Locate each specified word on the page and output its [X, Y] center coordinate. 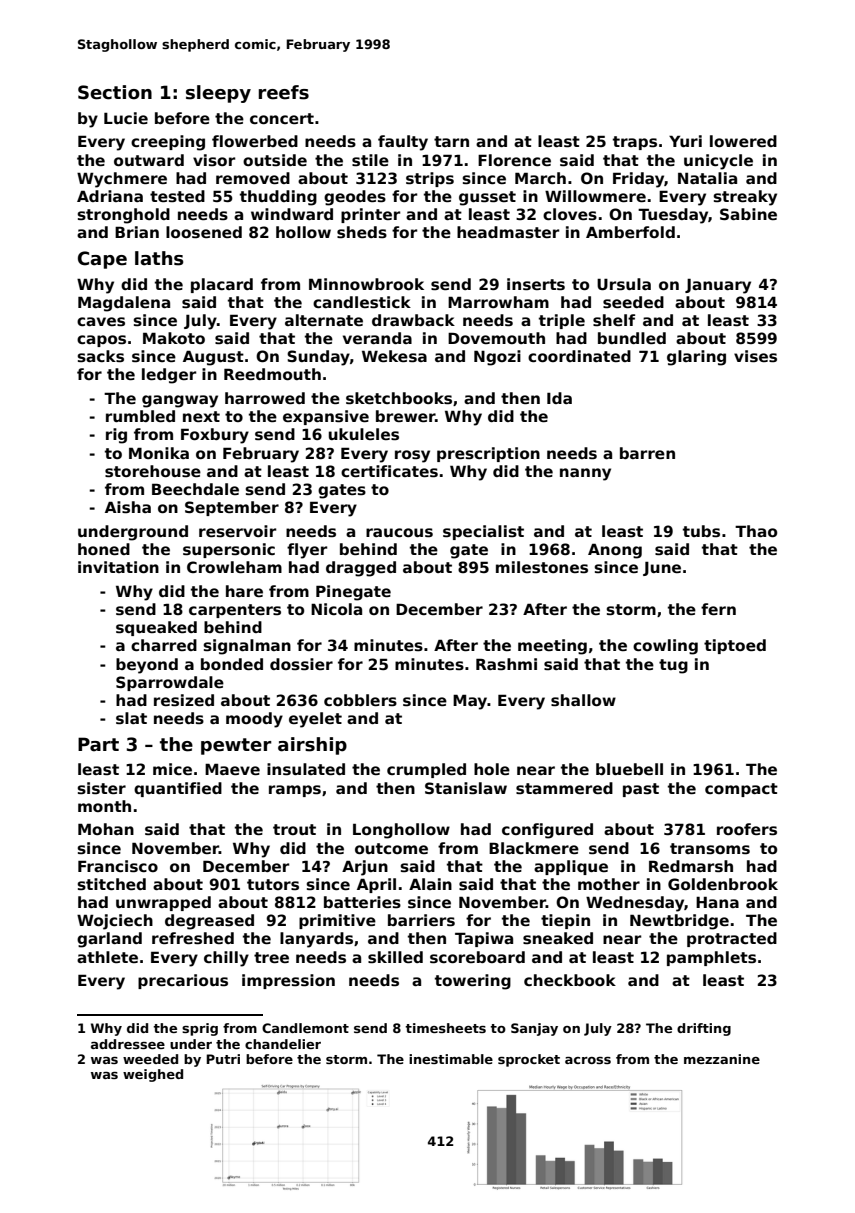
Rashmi [506, 664]
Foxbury [215, 436]
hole [492, 769]
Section [115, 92]
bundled [632, 338]
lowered [743, 141]
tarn [451, 141]
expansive [326, 417]
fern [718, 609]
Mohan [106, 829]
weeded [150, 1059]
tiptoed [735, 646]
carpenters [235, 611]
